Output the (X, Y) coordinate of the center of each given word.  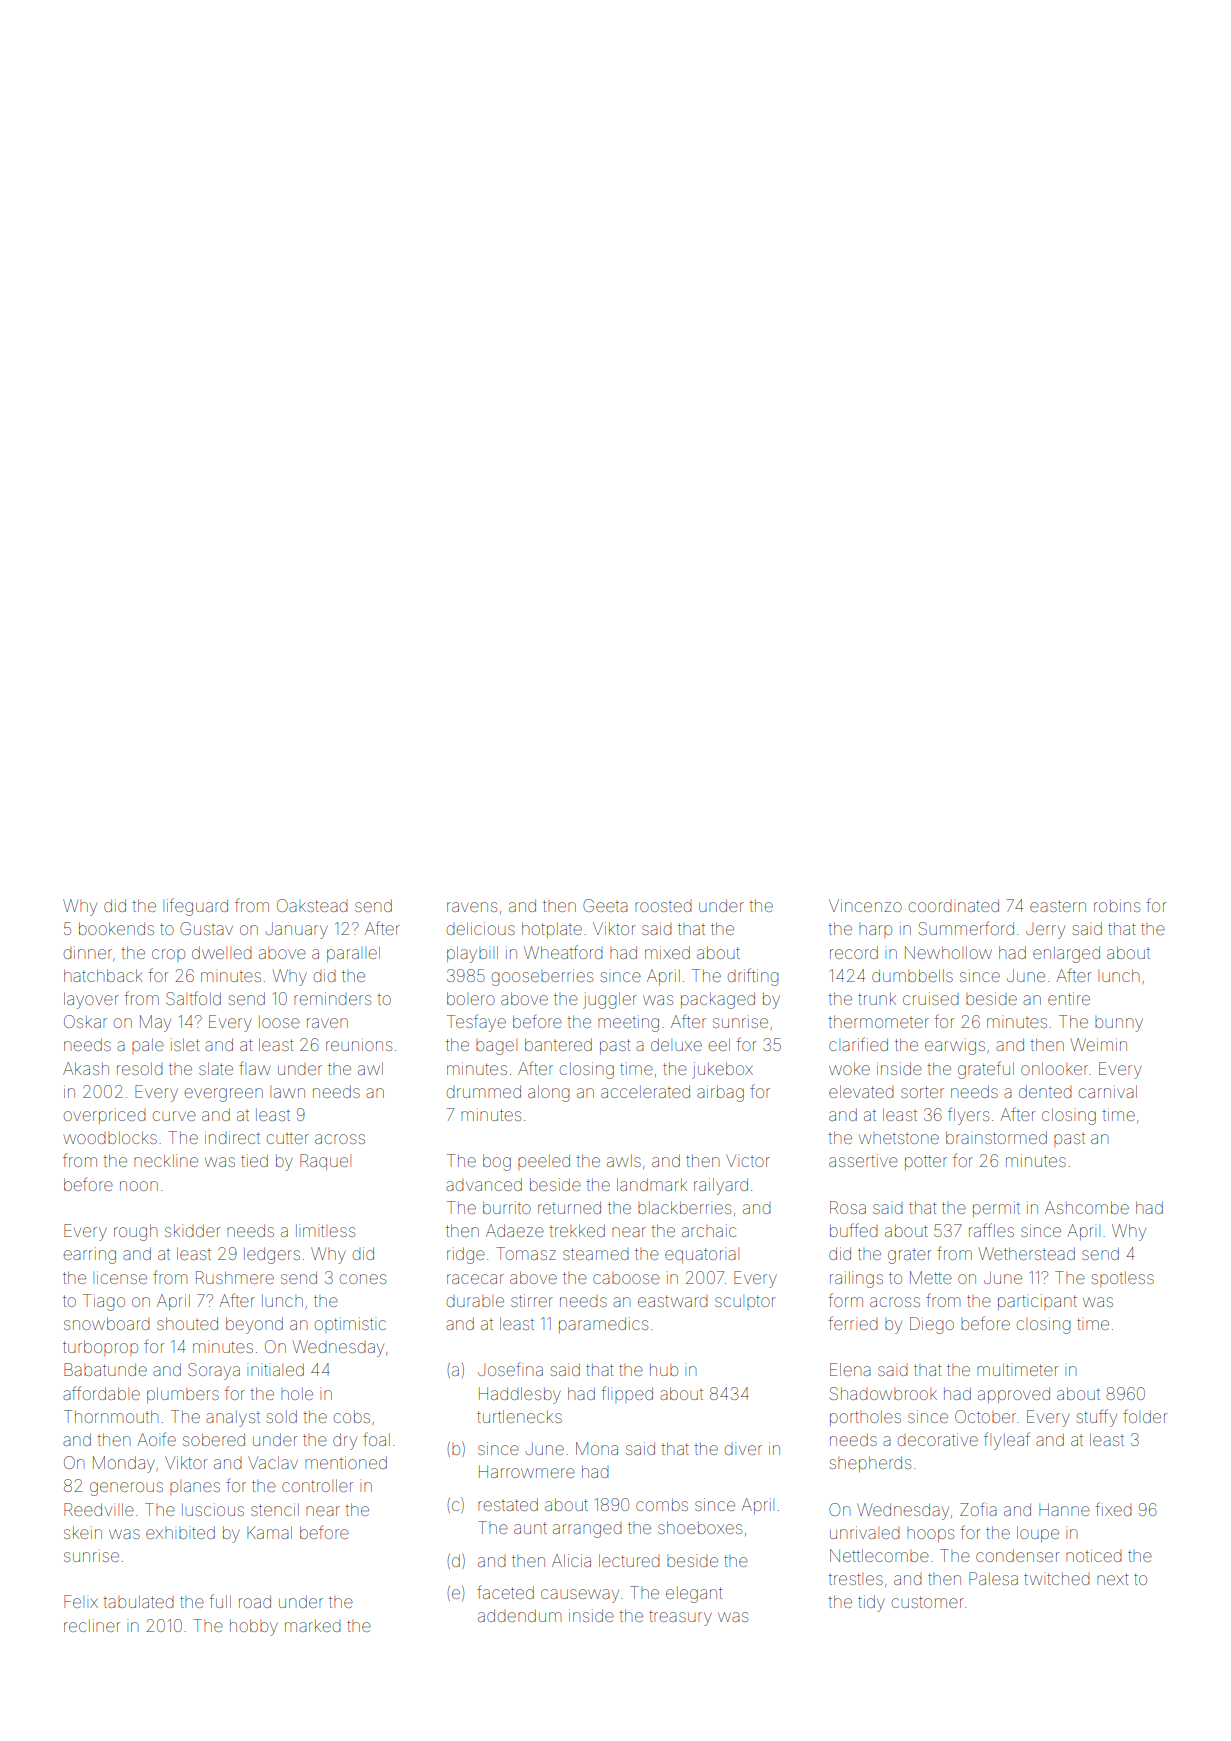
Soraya (214, 1371)
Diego (932, 1325)
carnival (1108, 1091)
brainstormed (996, 1137)
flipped (627, 1394)
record (854, 952)
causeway (580, 1596)
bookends (116, 928)
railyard (721, 1186)
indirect (232, 1137)
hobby (254, 1627)
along (549, 1093)
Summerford (966, 928)
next (1112, 1579)
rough (135, 1232)
